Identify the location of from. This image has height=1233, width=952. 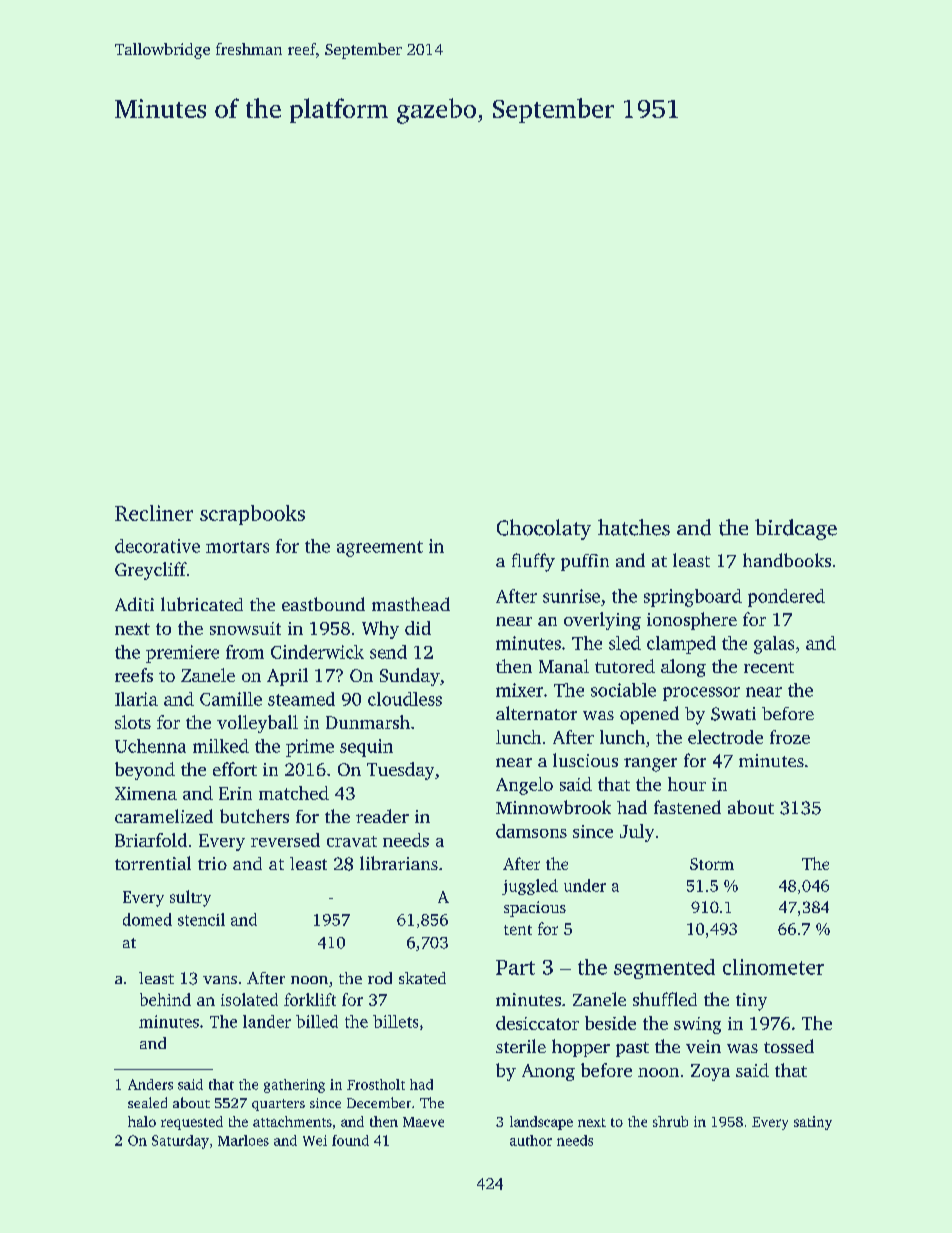
(245, 652).
